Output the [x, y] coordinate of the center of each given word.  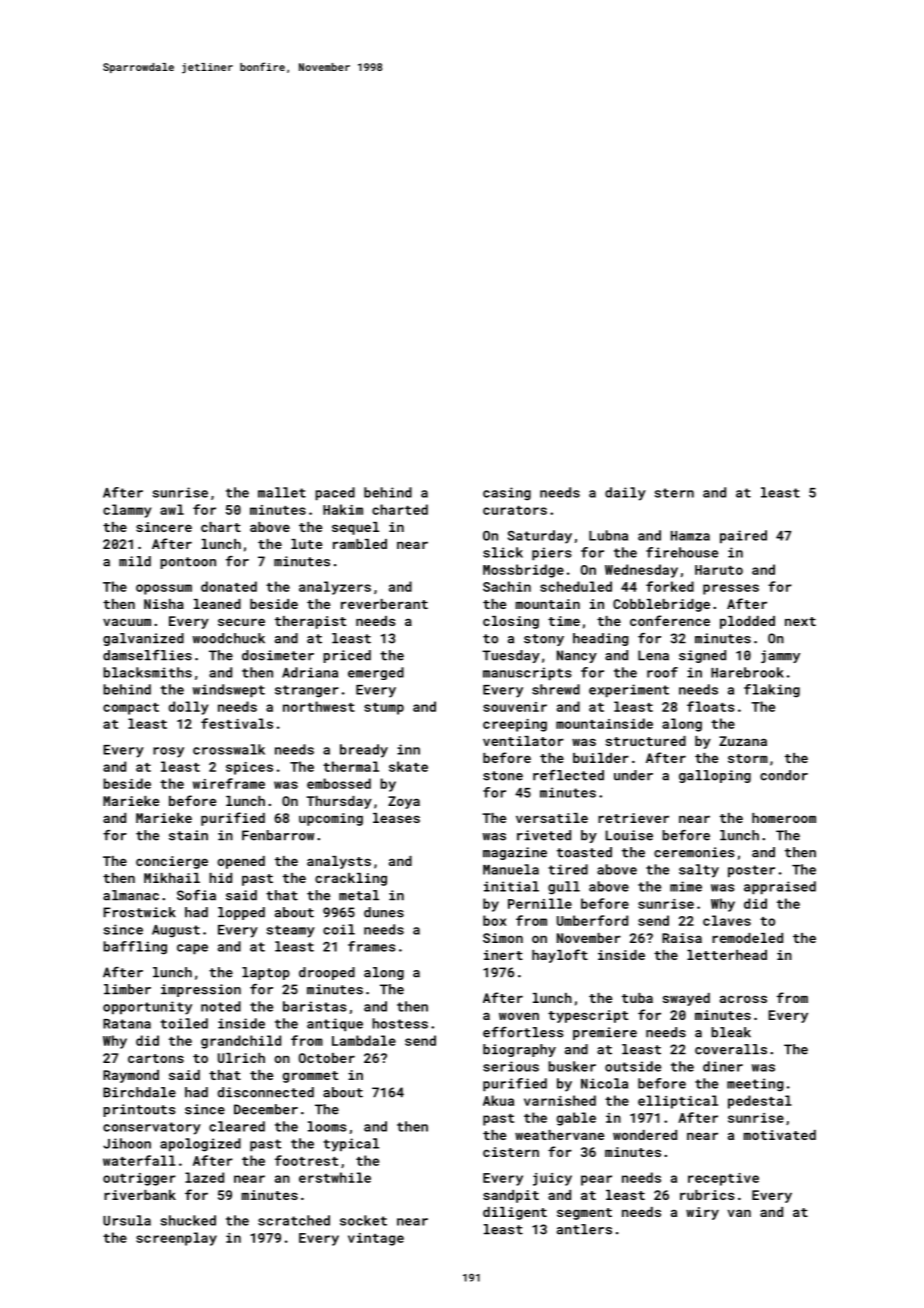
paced [335, 494]
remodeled [747, 938]
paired [743, 537]
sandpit [511, 1196]
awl [172, 509]
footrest [306, 1160]
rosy [168, 752]
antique [335, 1025]
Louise [629, 835]
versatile [552, 818]
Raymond [131, 1076]
